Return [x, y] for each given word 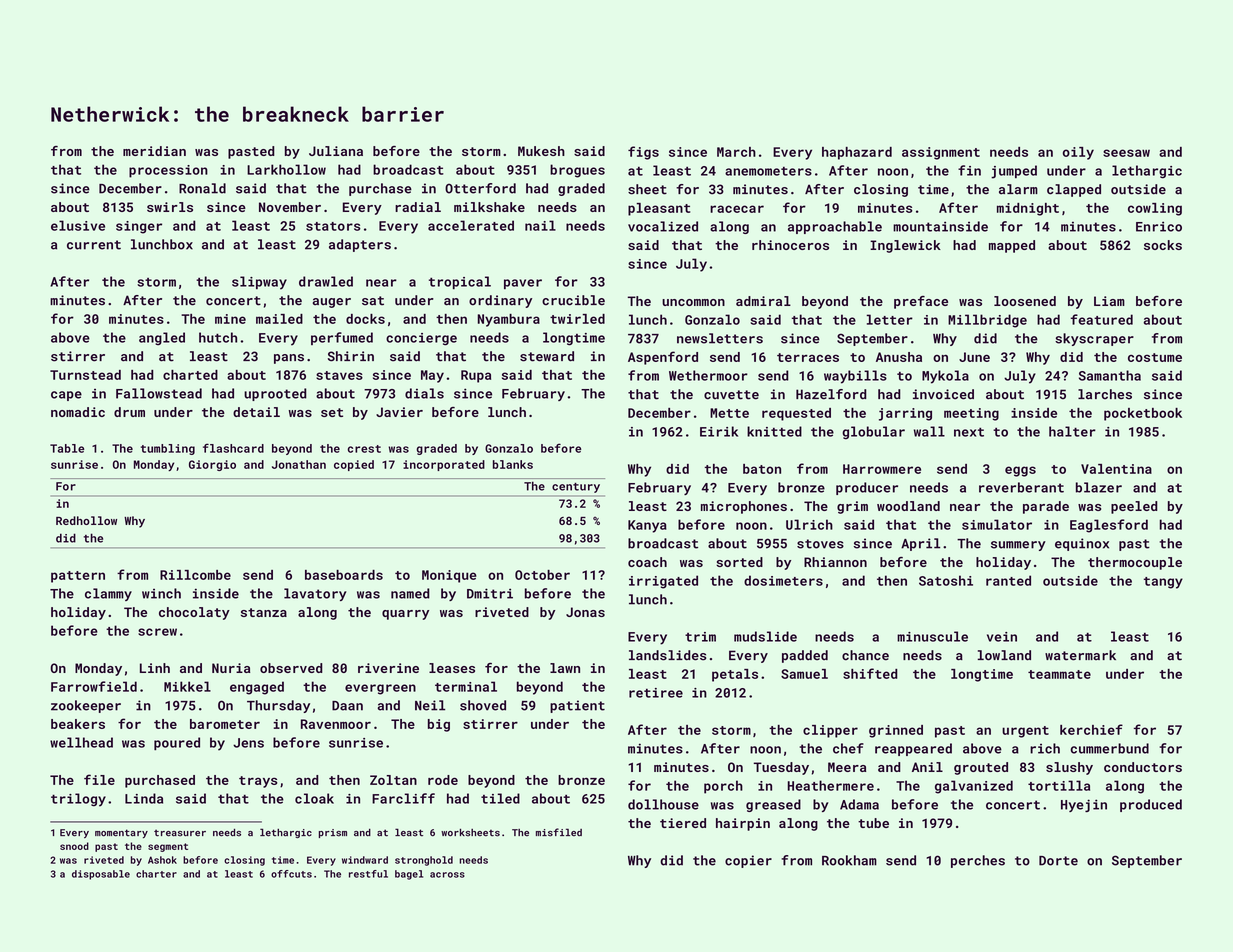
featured [1102, 319]
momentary [121, 833]
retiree [656, 693]
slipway [259, 283]
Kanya [647, 526]
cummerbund [1110, 748]
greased [773, 805]
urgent [1025, 732]
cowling [1155, 209]
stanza [264, 612]
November [290, 207]
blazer [1099, 487]
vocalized [663, 226]
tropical [460, 282]
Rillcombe [195, 575]
